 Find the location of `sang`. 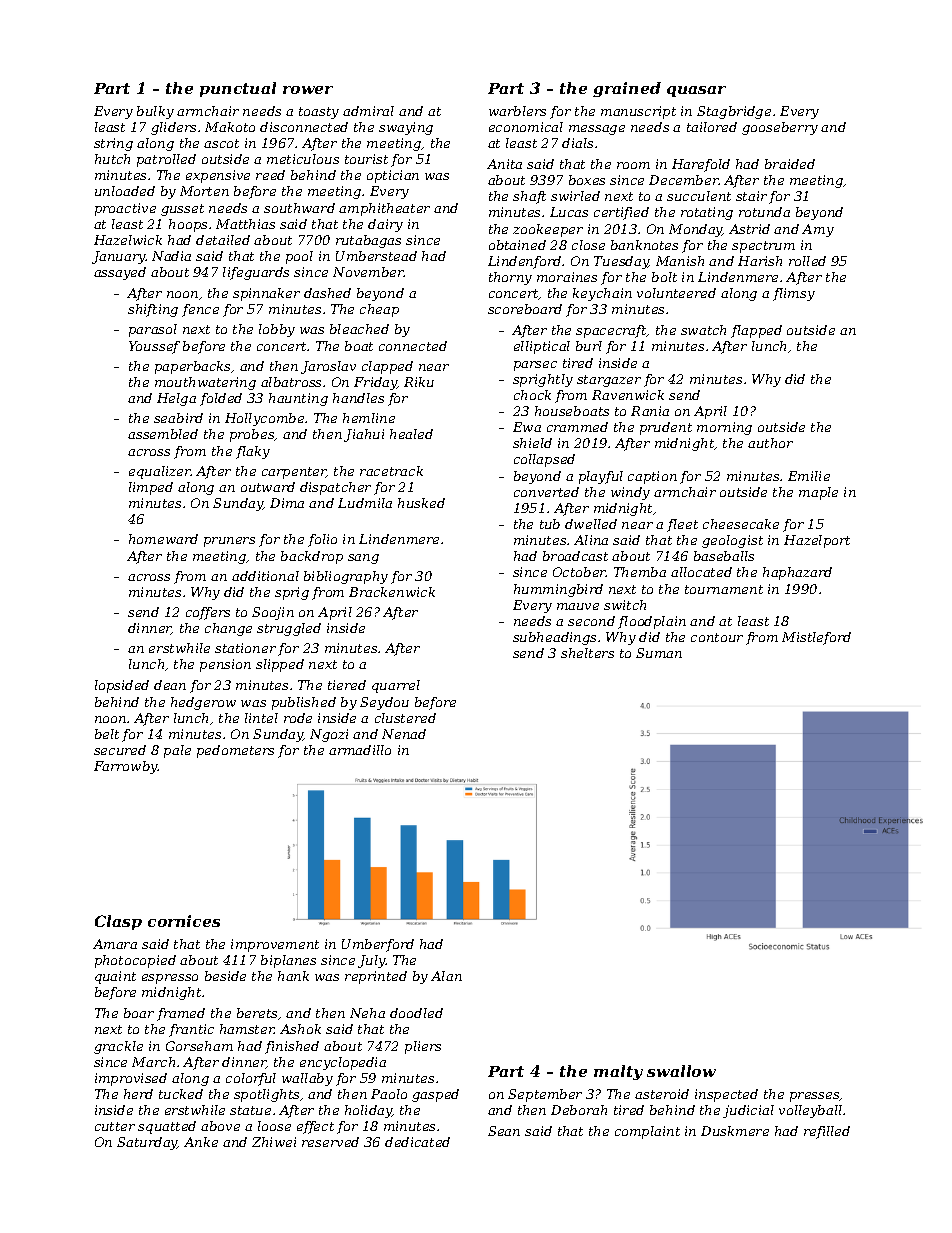

sang is located at coordinates (363, 559).
